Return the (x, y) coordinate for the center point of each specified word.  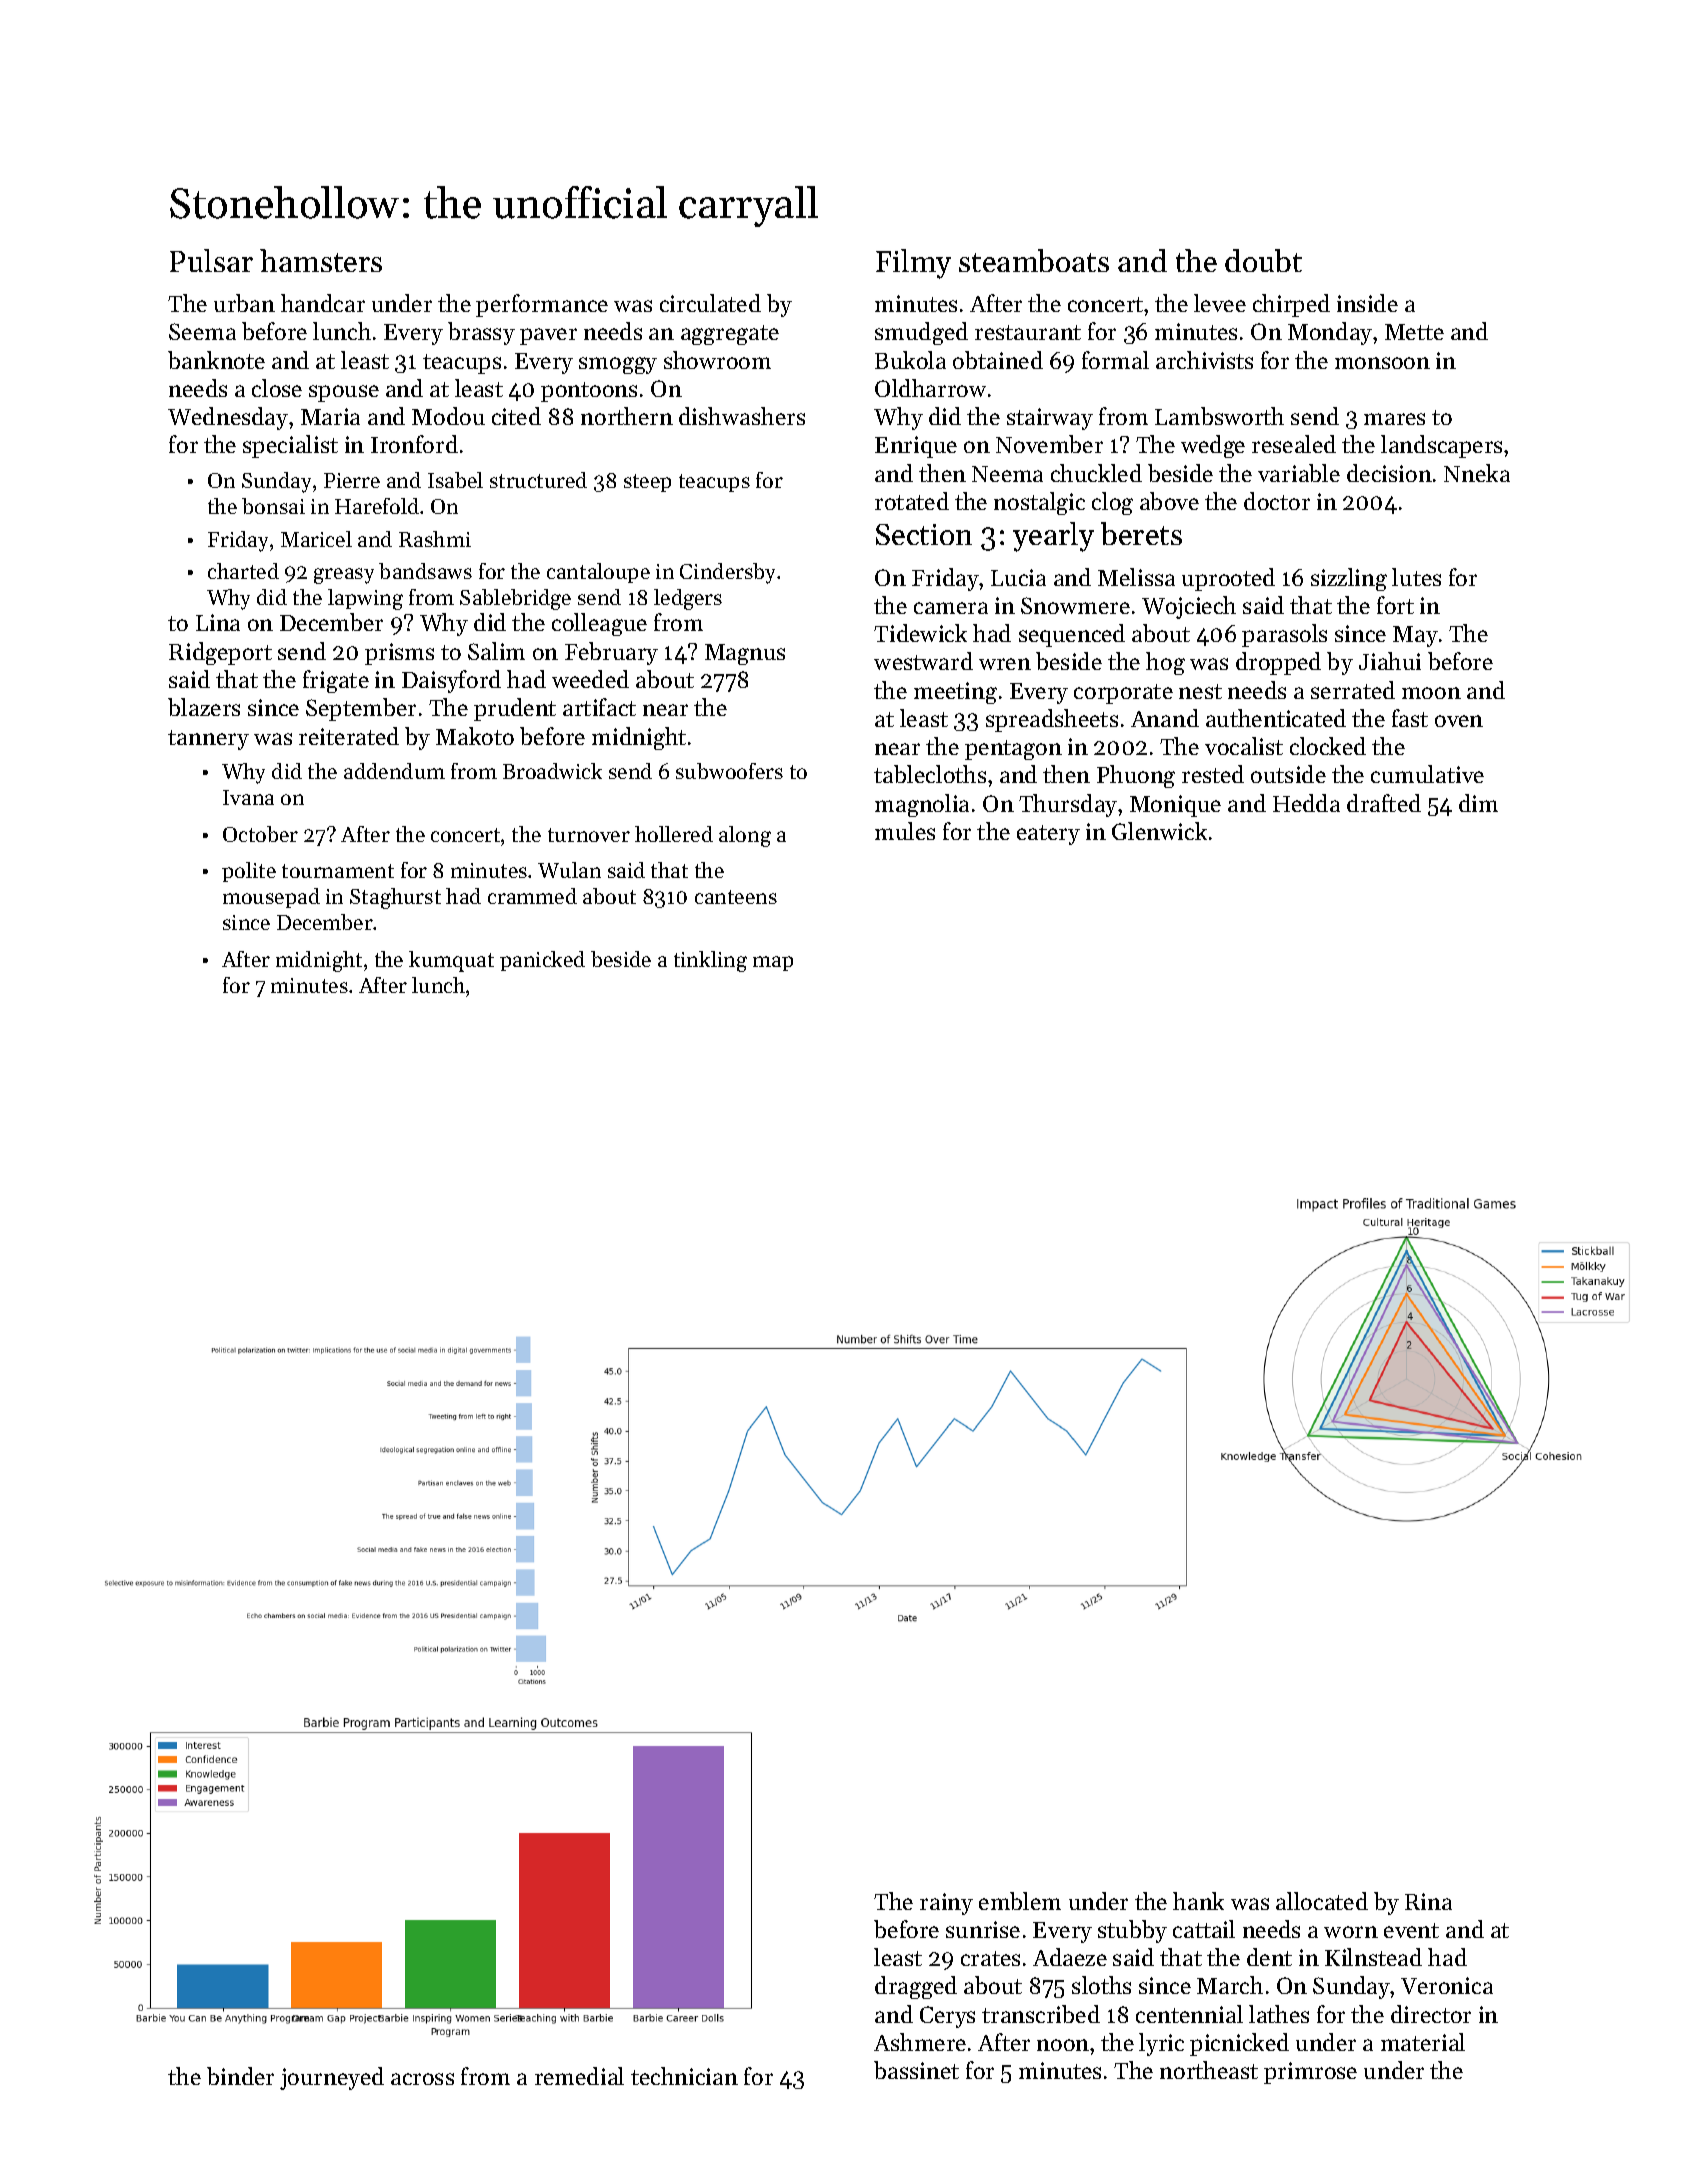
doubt (1263, 260)
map (773, 963)
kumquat (451, 961)
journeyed (332, 2078)
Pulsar (211, 260)
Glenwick (1159, 831)
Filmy (913, 264)
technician (684, 2076)
